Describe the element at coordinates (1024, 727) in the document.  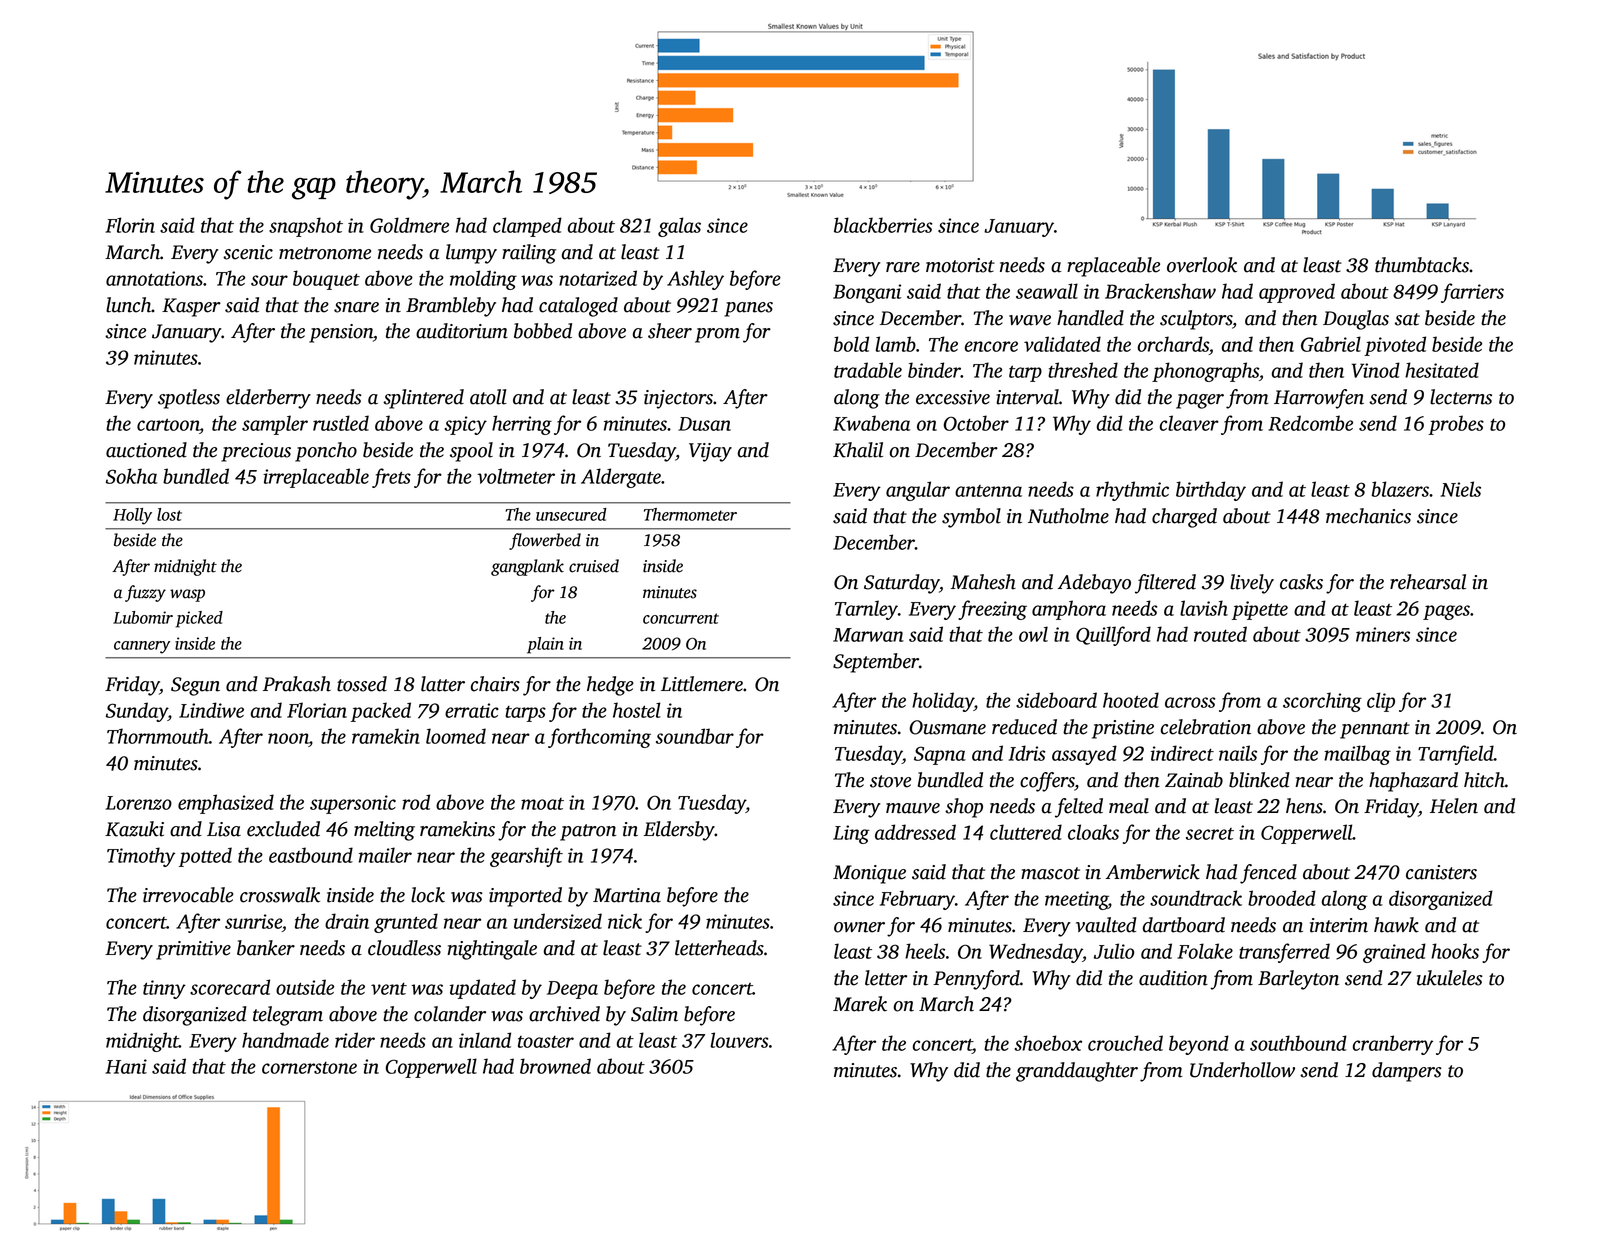
I see `reduced` at that location.
